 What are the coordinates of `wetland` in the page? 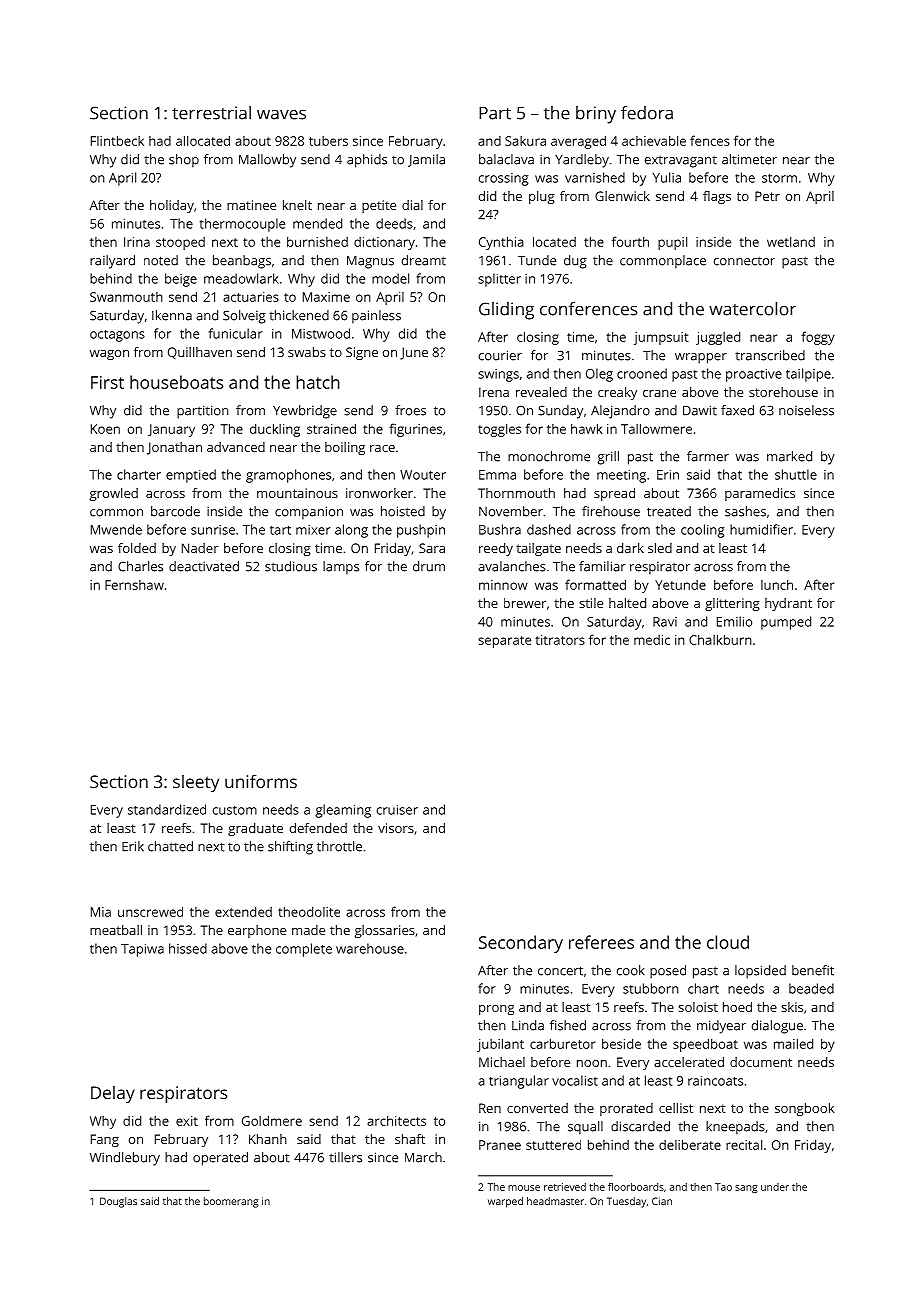 It's located at (791, 242).
